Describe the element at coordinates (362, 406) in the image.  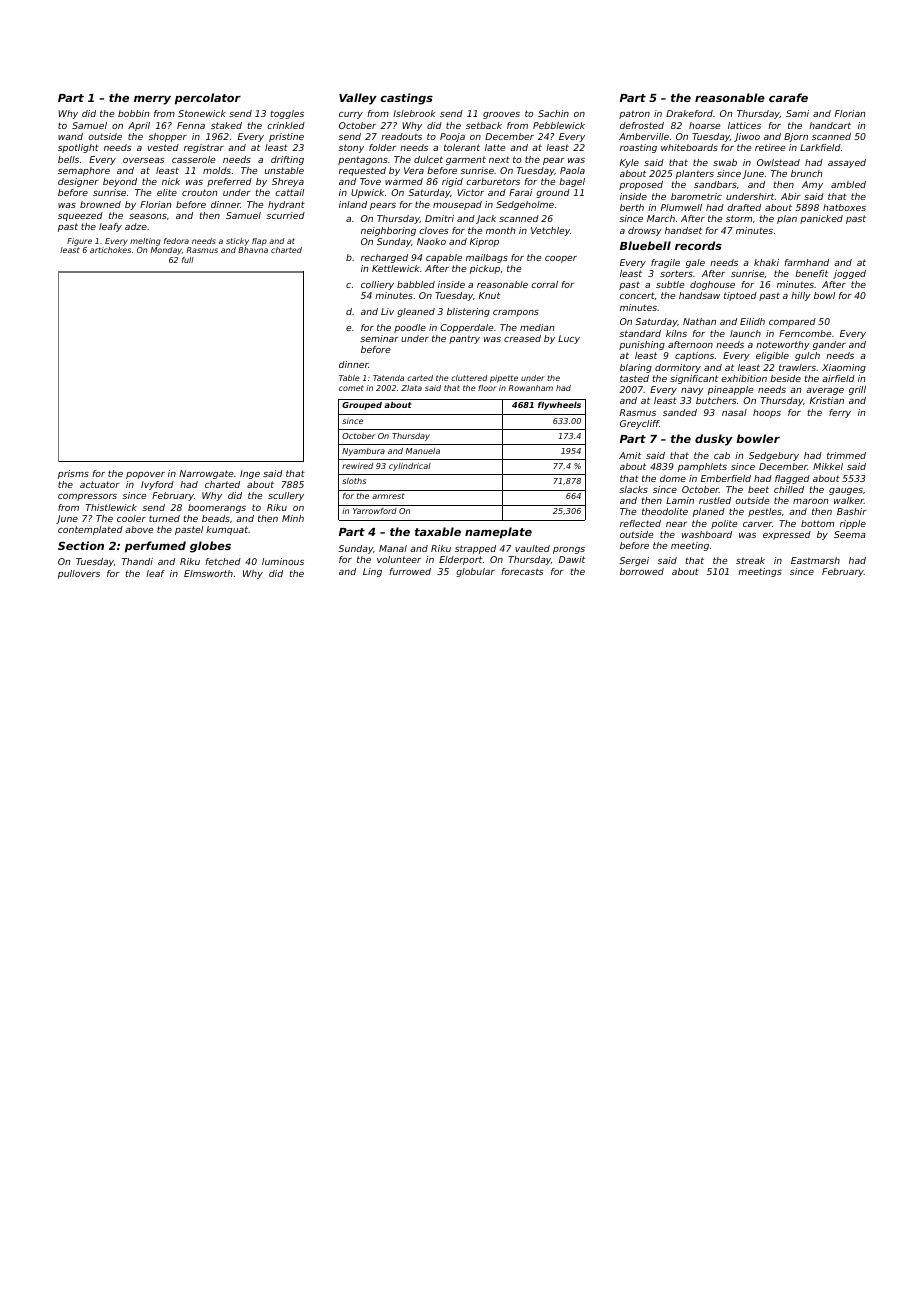
I see `Grouped` at that location.
